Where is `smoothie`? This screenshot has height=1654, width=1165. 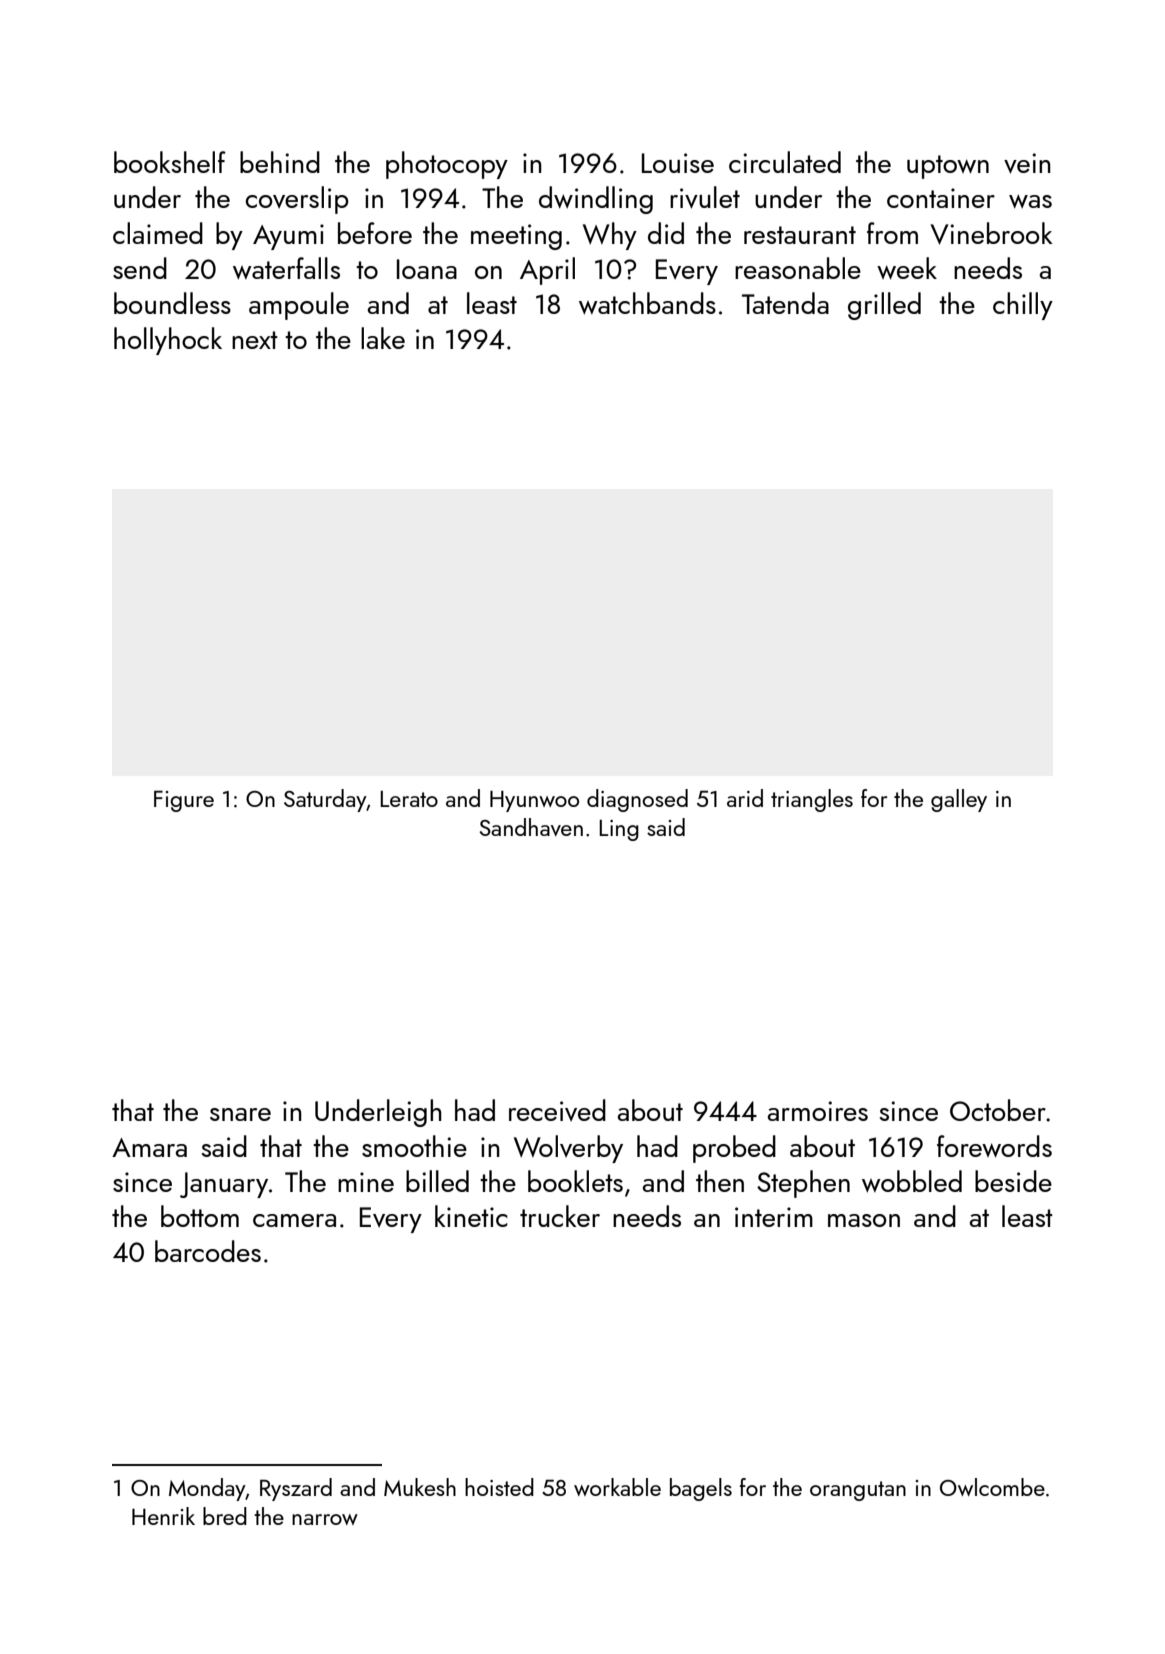 smoothie is located at coordinates (414, 1146).
